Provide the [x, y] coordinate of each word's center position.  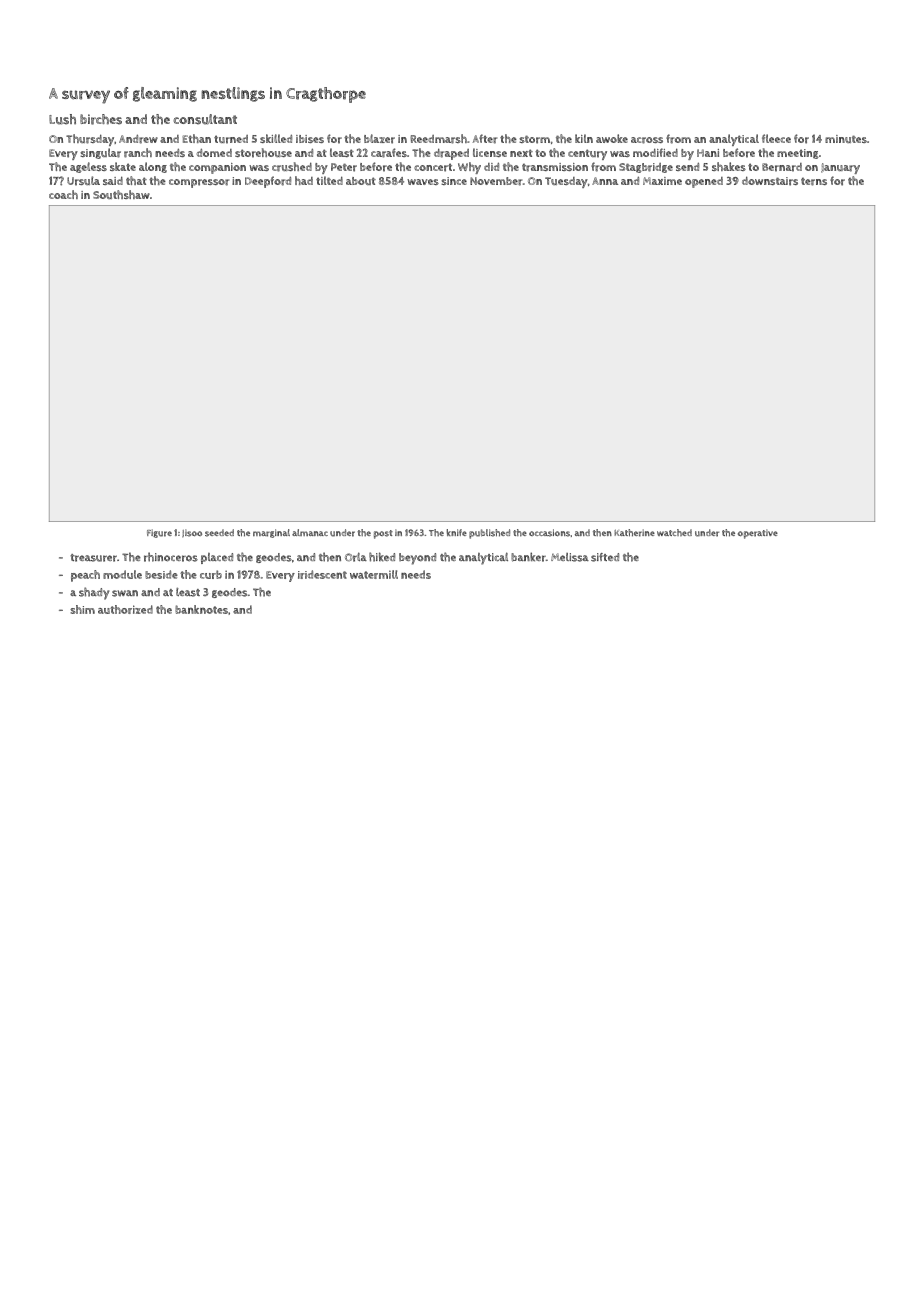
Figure [159, 533]
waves [423, 182]
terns [814, 182]
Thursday [90, 140]
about [361, 181]
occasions [549, 533]
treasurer [93, 558]
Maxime [662, 181]
